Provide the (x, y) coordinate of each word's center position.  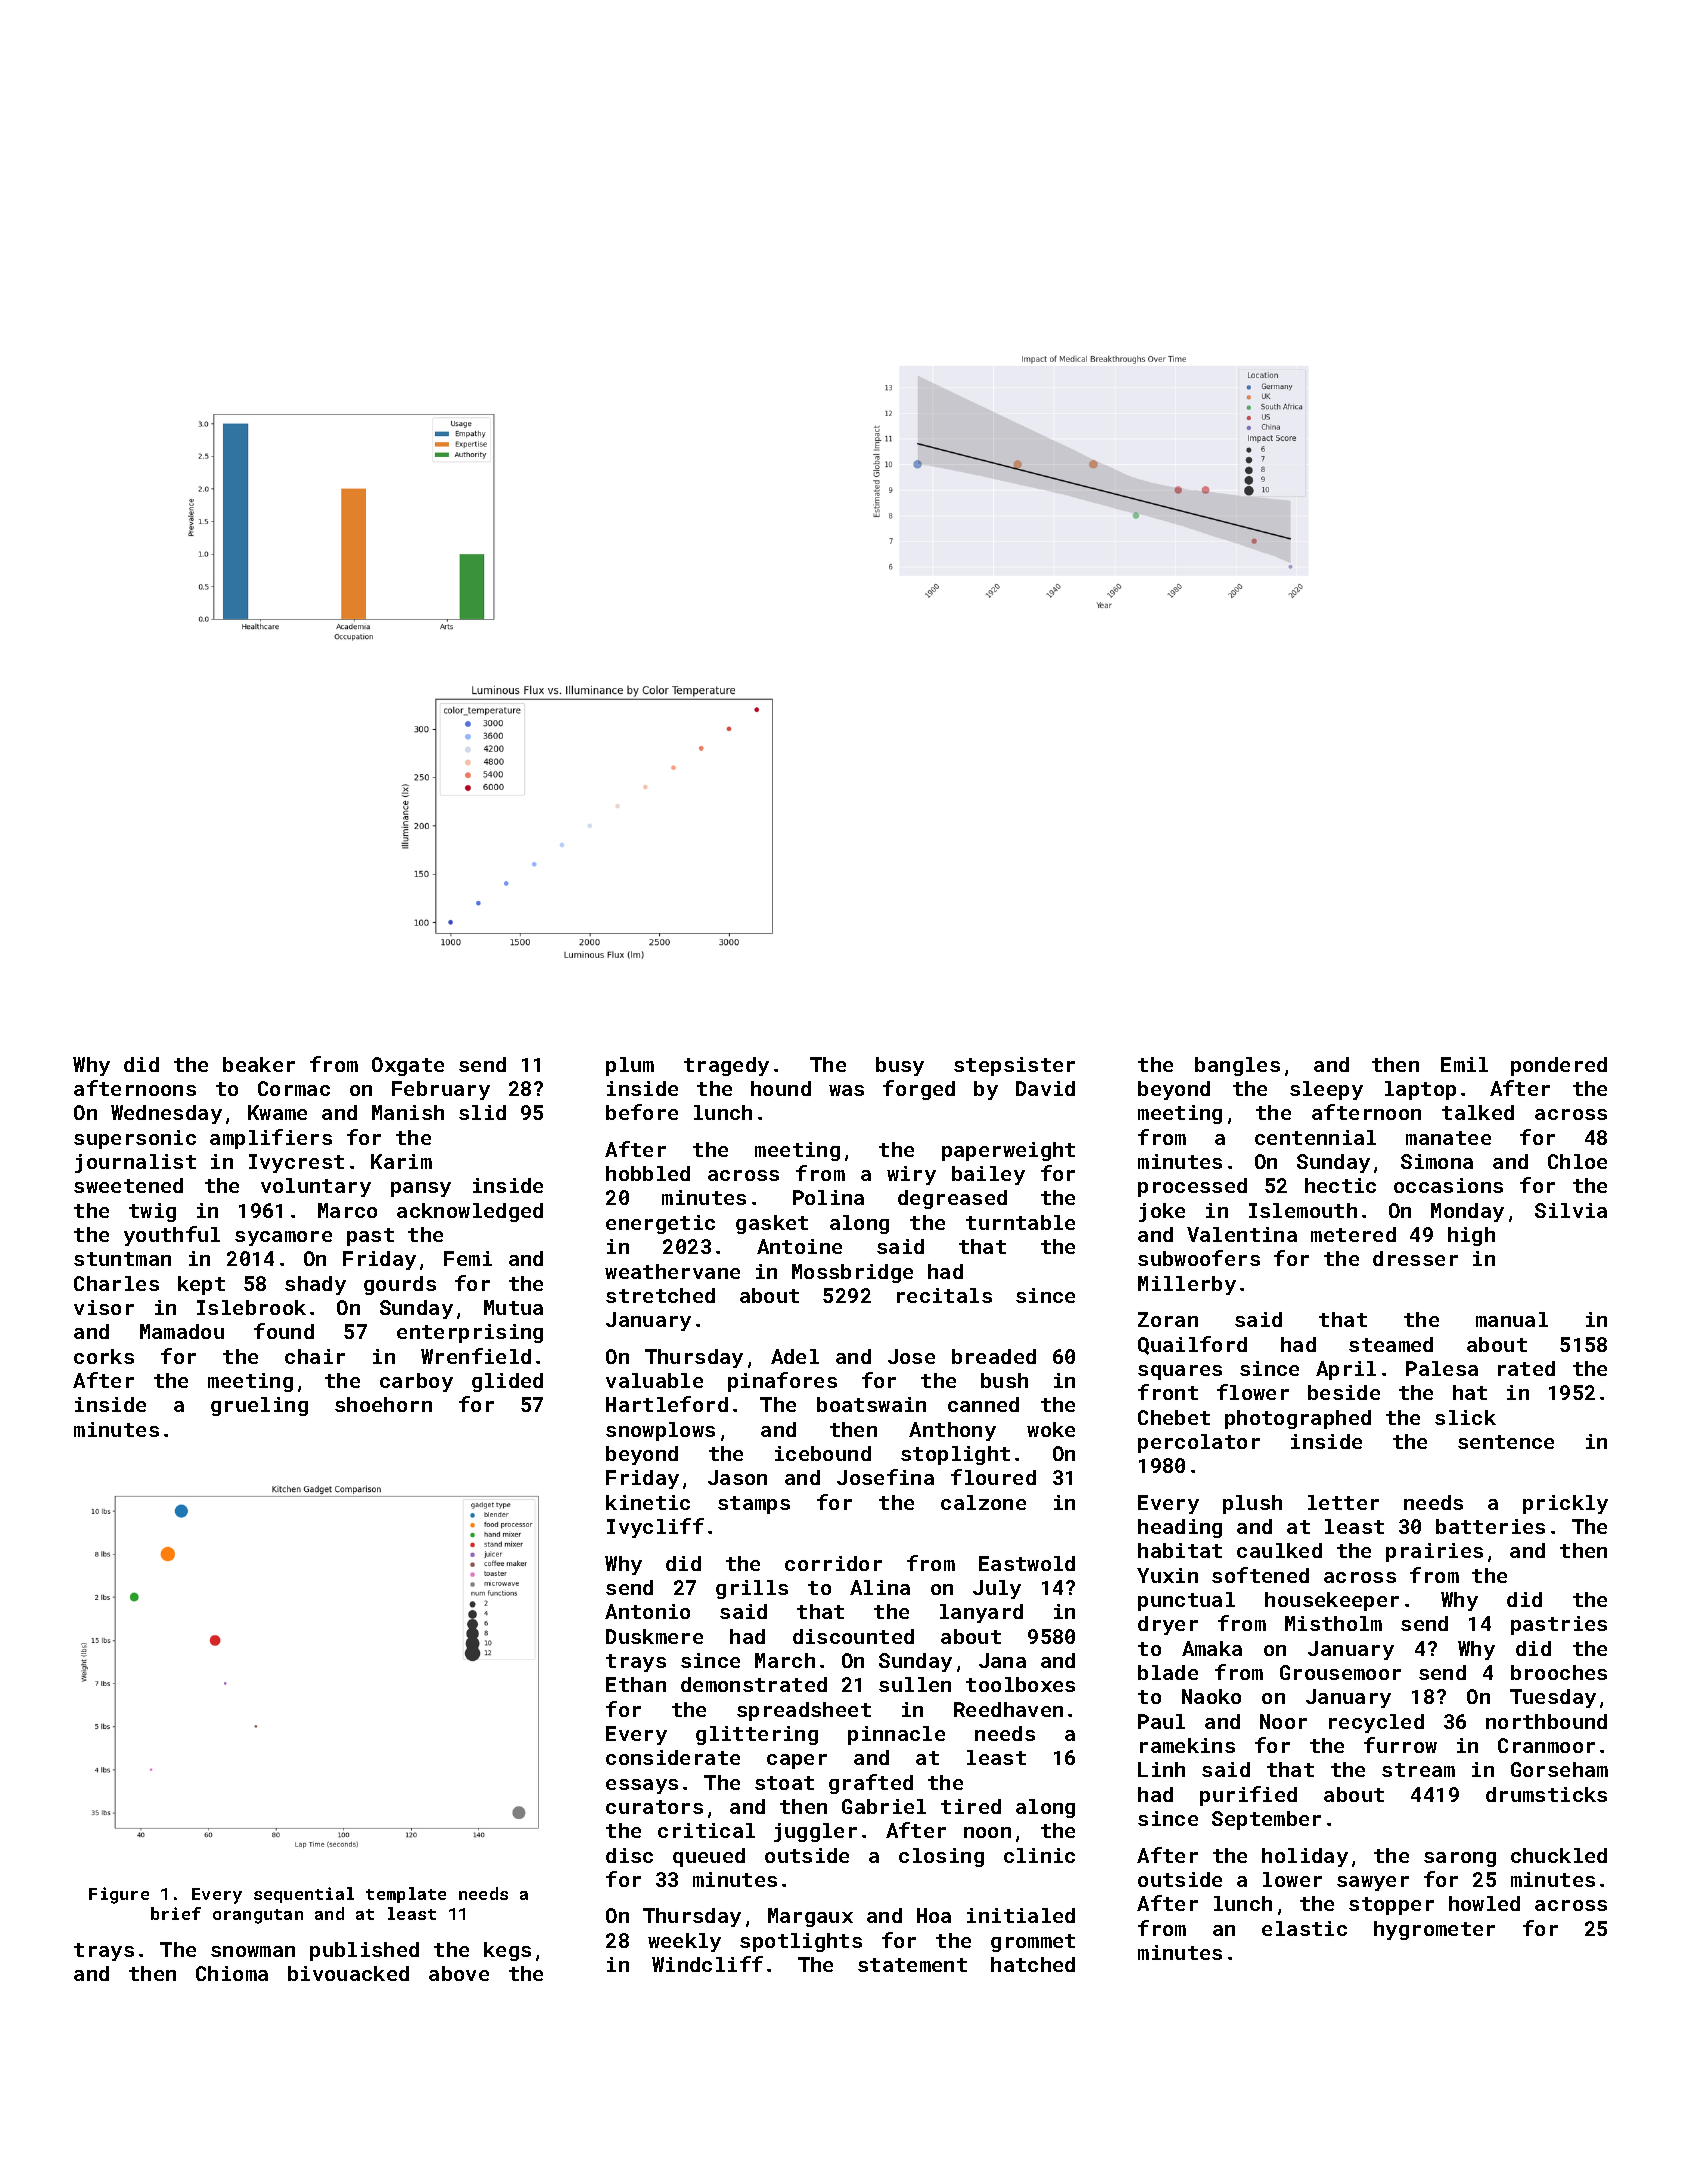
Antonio (647, 1611)
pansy (421, 1189)
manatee (1448, 1138)
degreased (952, 1199)
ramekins (1187, 1745)
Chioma (232, 1973)
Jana (1002, 1660)
